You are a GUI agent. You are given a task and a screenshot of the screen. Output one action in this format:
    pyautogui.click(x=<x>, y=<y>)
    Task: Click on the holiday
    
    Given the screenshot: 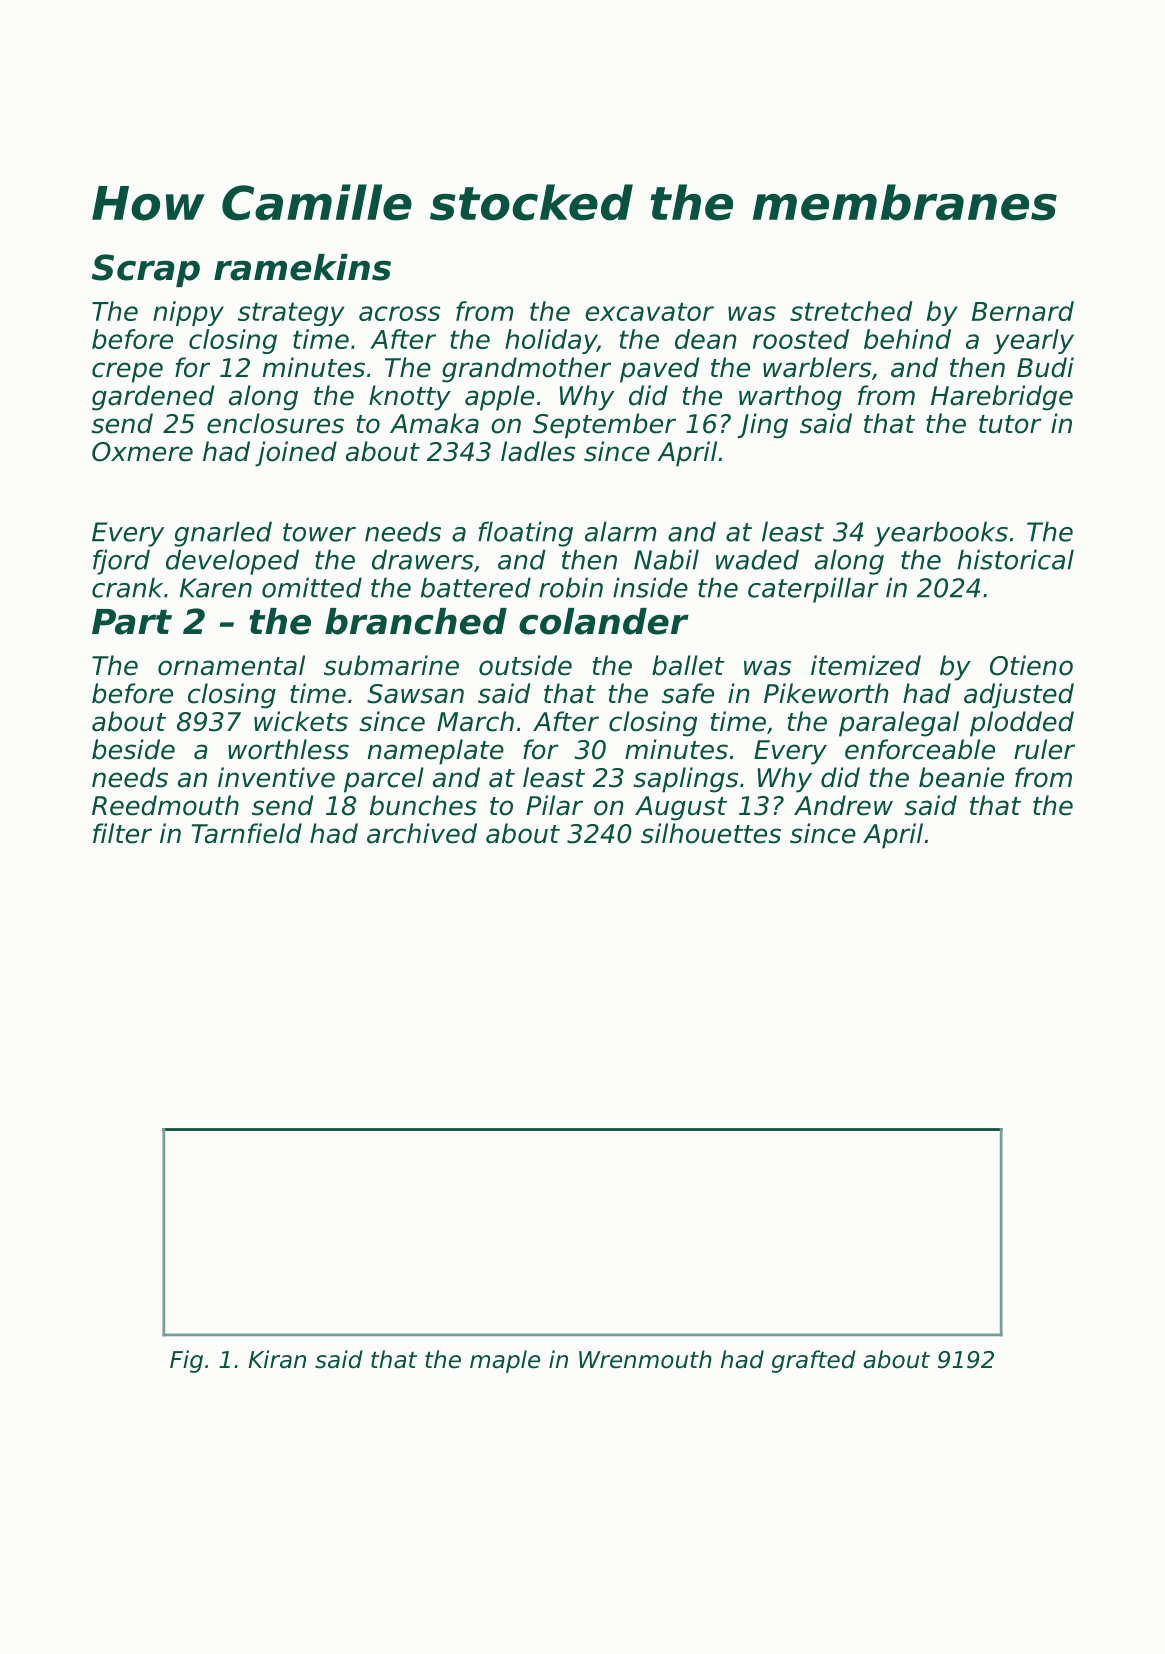 What is the action you would take?
    pyautogui.click(x=551, y=341)
